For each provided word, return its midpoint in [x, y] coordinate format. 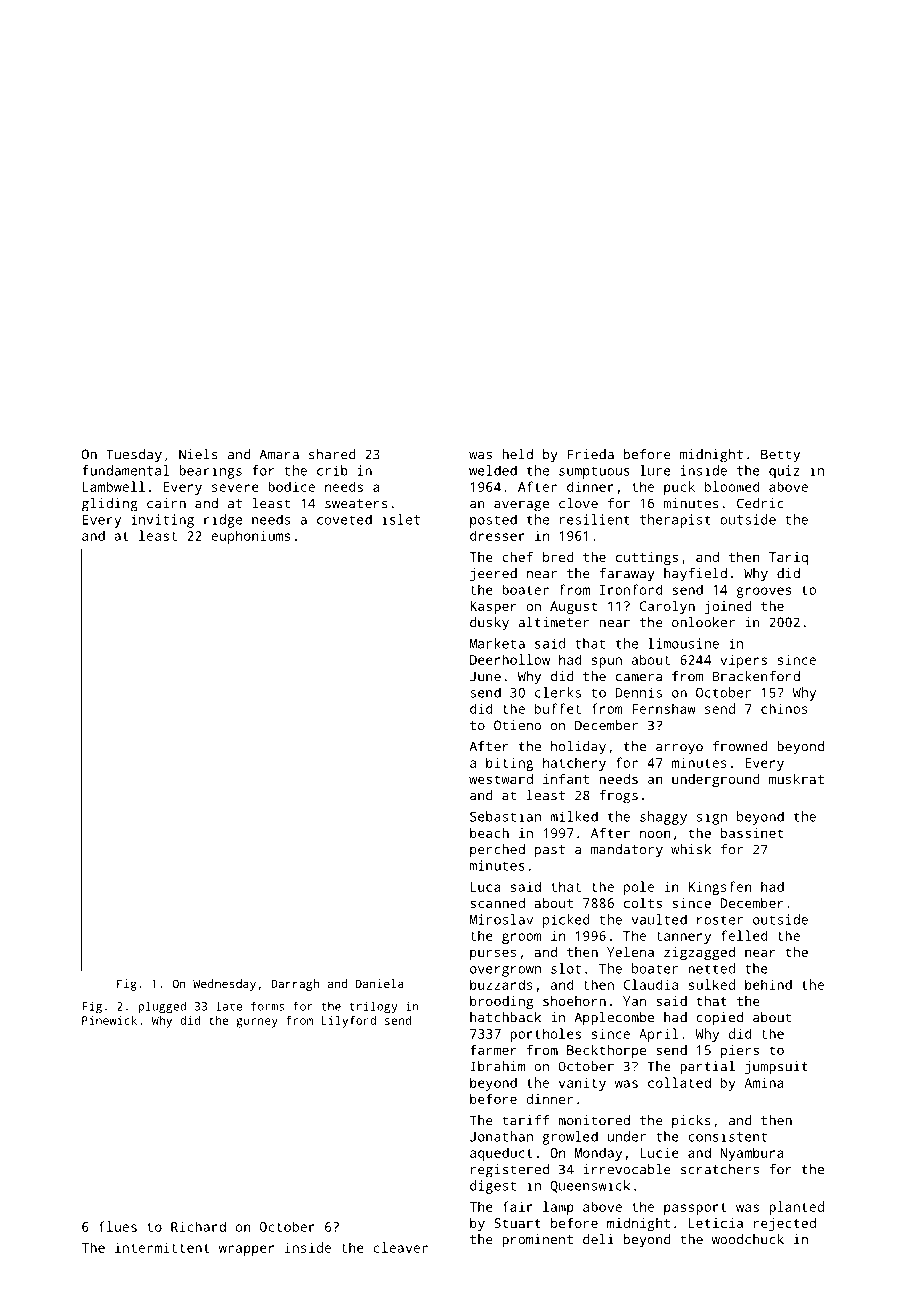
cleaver [400, 1247]
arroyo [679, 749]
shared [332, 454]
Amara [279, 454]
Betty [780, 456]
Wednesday [224, 985]
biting [509, 764]
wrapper [246, 1250]
